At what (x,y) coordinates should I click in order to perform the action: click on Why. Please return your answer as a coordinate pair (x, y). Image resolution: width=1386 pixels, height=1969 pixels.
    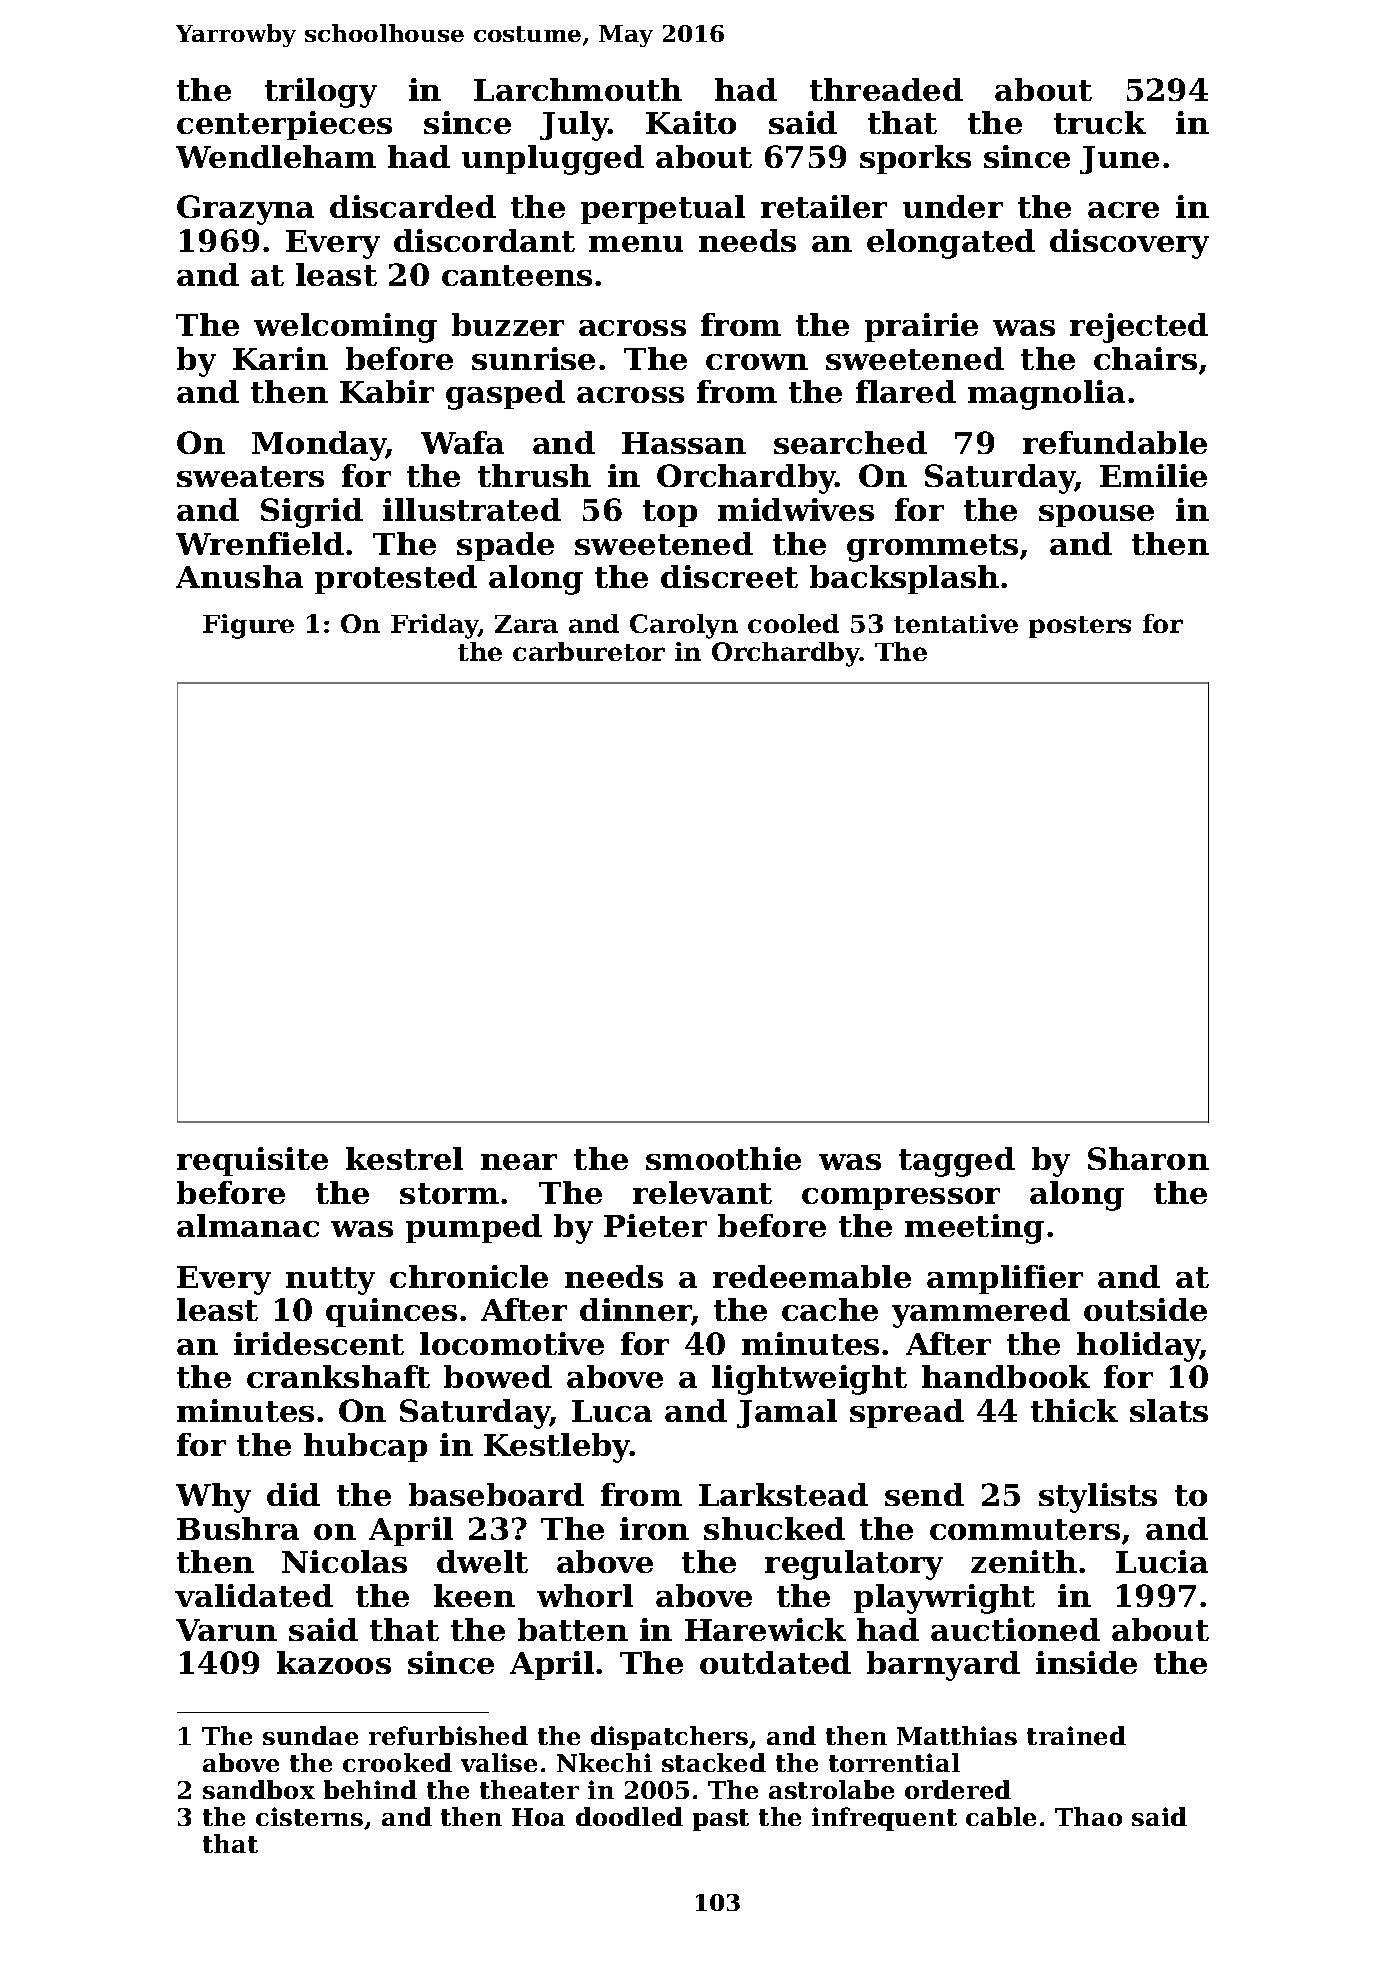
    Looking at the image, I should click on (213, 1498).
